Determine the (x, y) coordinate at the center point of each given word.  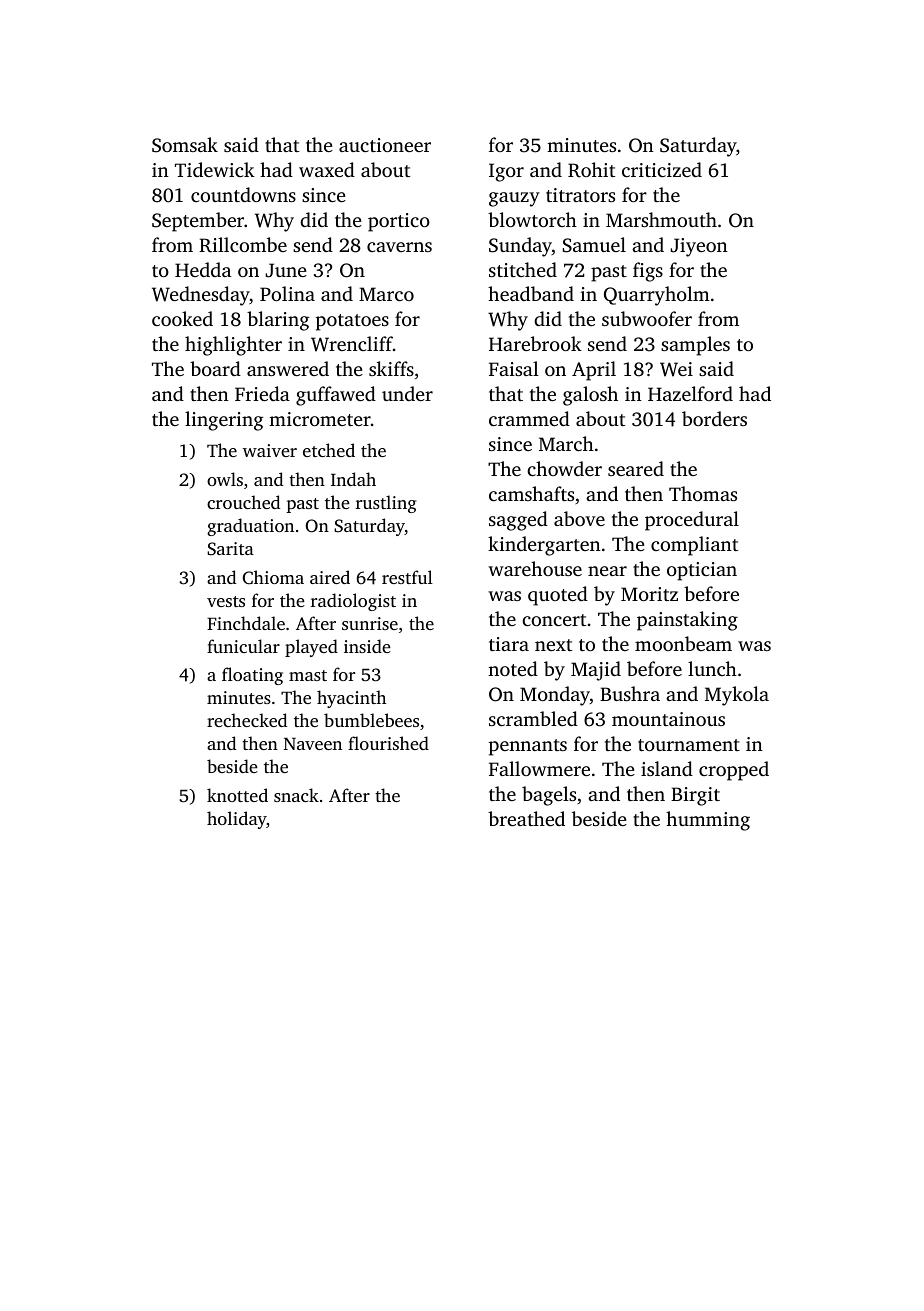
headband (531, 293)
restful (407, 577)
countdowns (243, 194)
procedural (692, 521)
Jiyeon (699, 247)
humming (708, 821)
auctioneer (385, 145)
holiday (236, 820)
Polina (287, 293)
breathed (526, 818)
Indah (353, 479)
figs (648, 272)
